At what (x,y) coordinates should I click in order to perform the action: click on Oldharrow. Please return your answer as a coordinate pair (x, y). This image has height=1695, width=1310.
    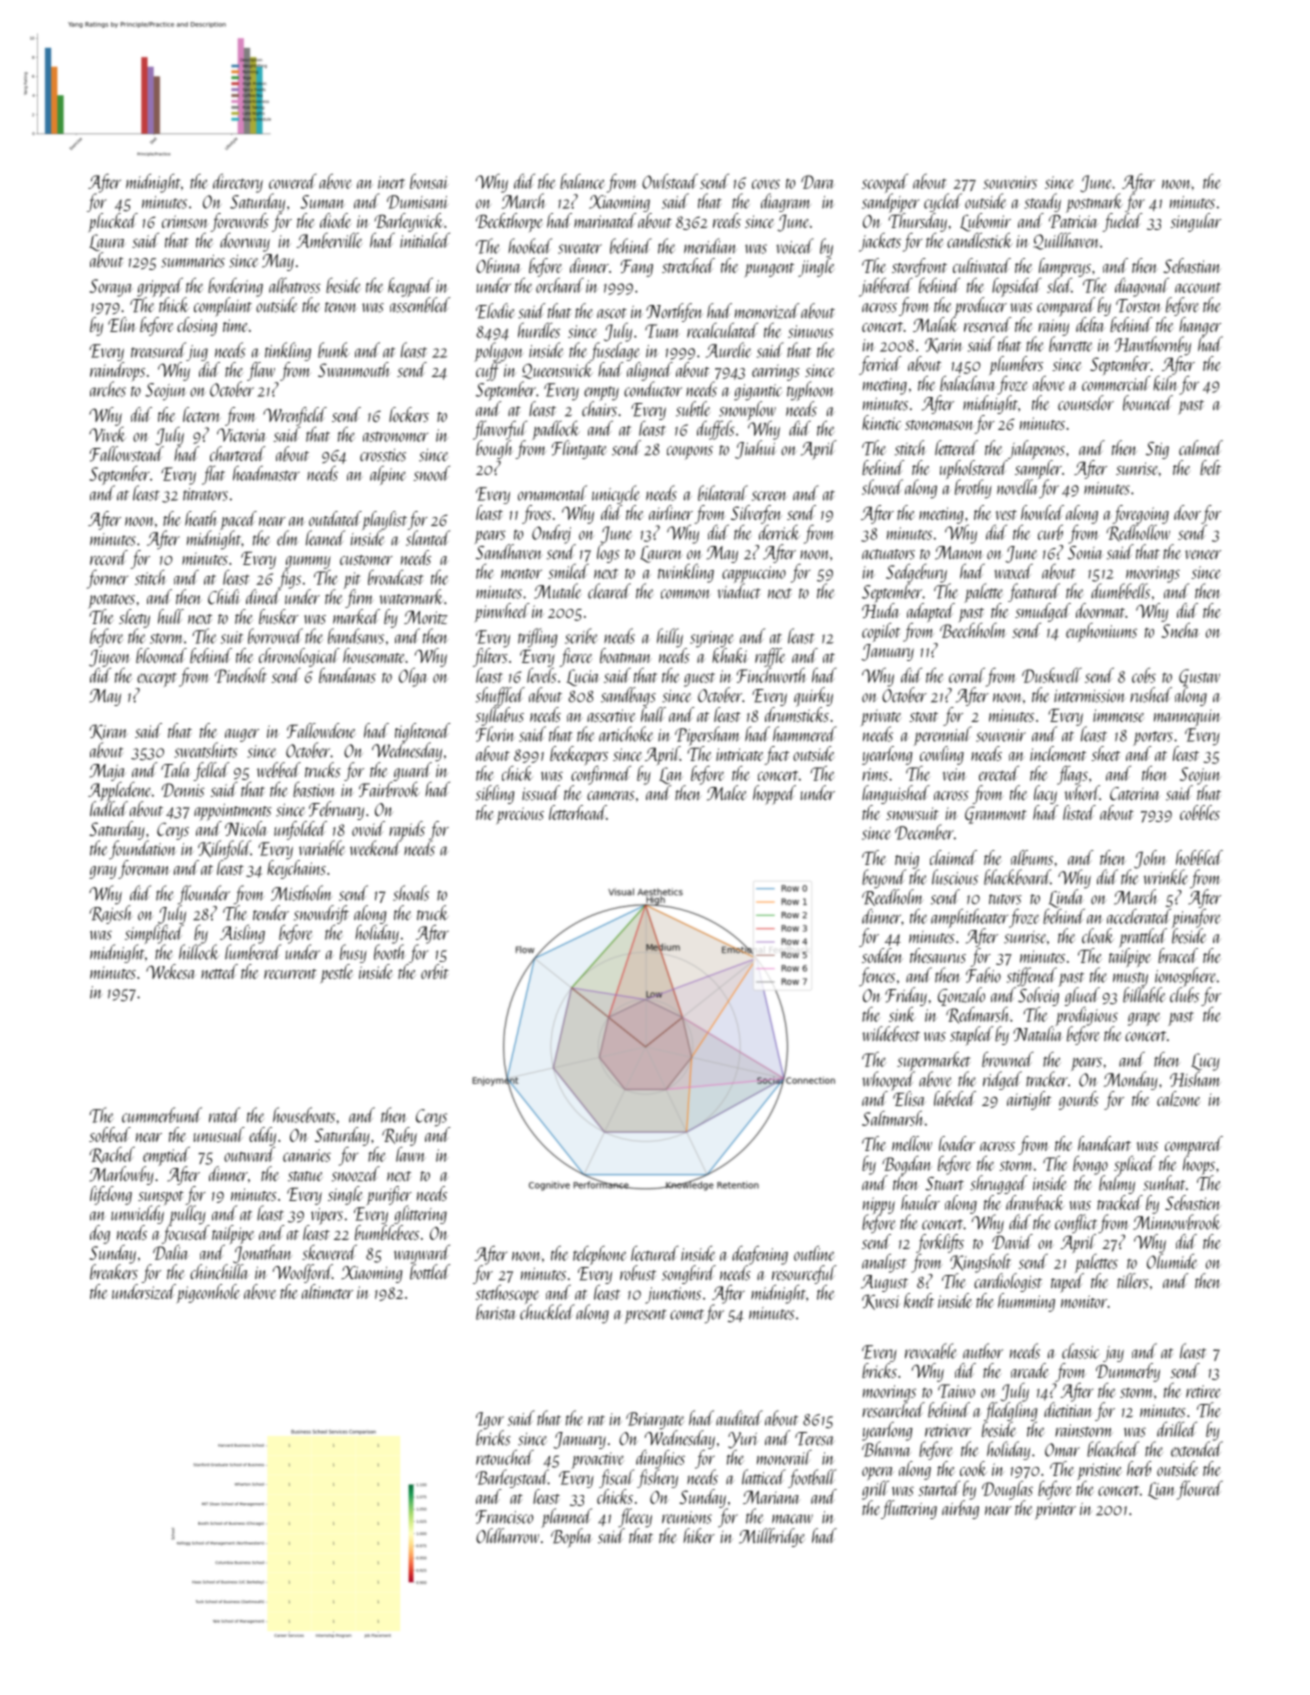
    Looking at the image, I should click on (507, 1535).
